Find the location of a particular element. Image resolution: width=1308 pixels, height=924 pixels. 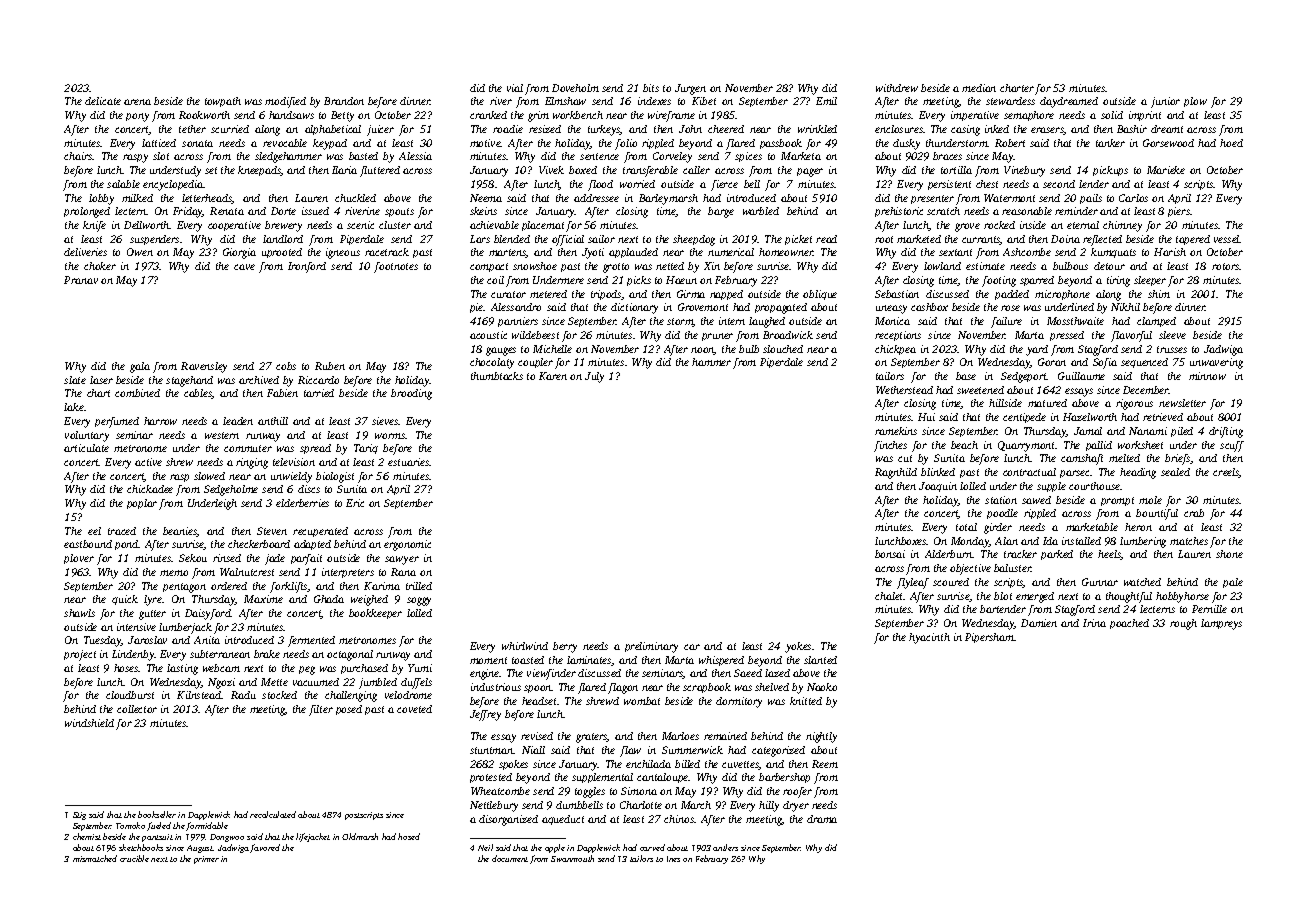

Ines is located at coordinates (673, 859).
